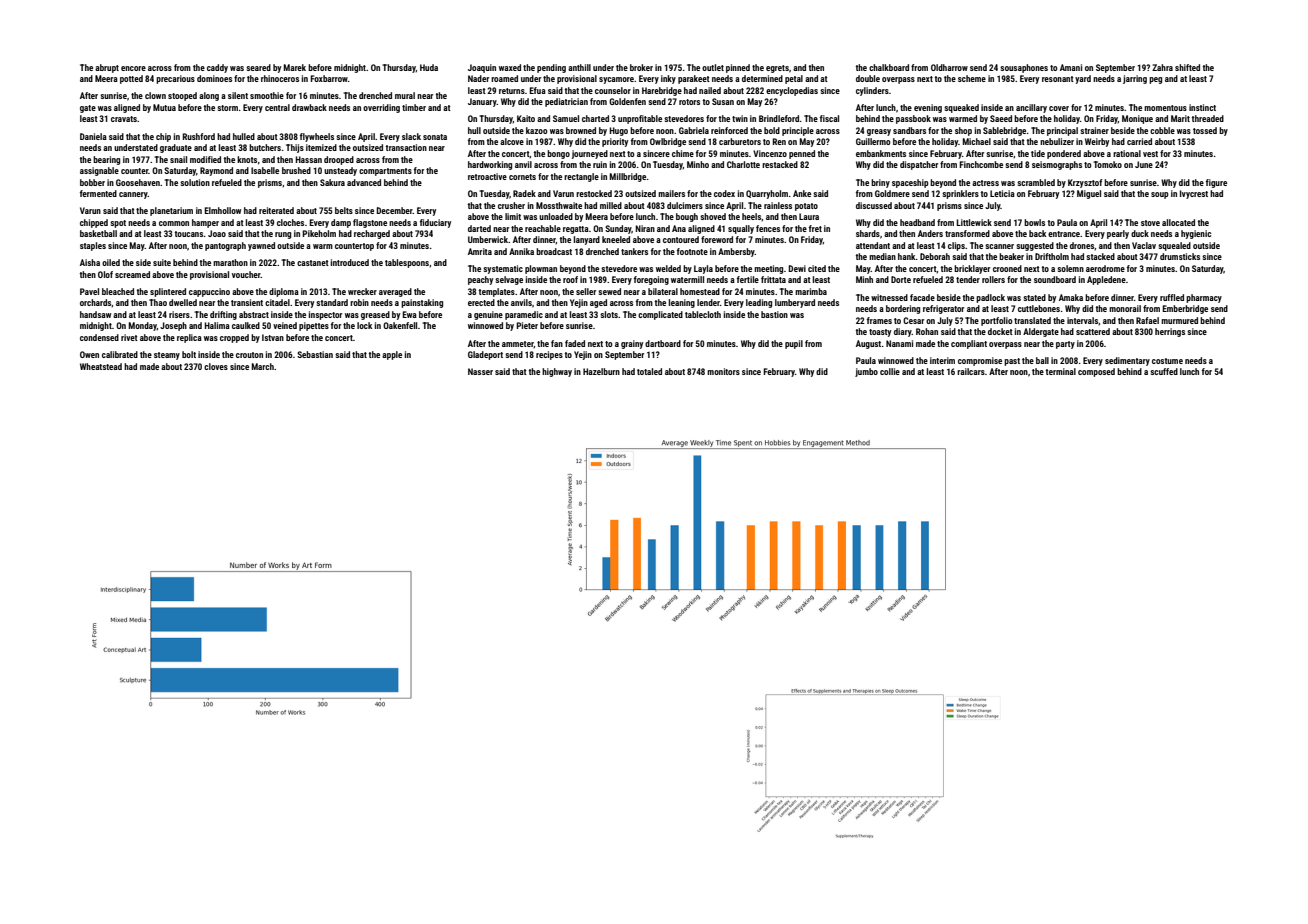  What do you see at coordinates (294, 67) in the page?
I see `Marek` at bounding box center [294, 67].
